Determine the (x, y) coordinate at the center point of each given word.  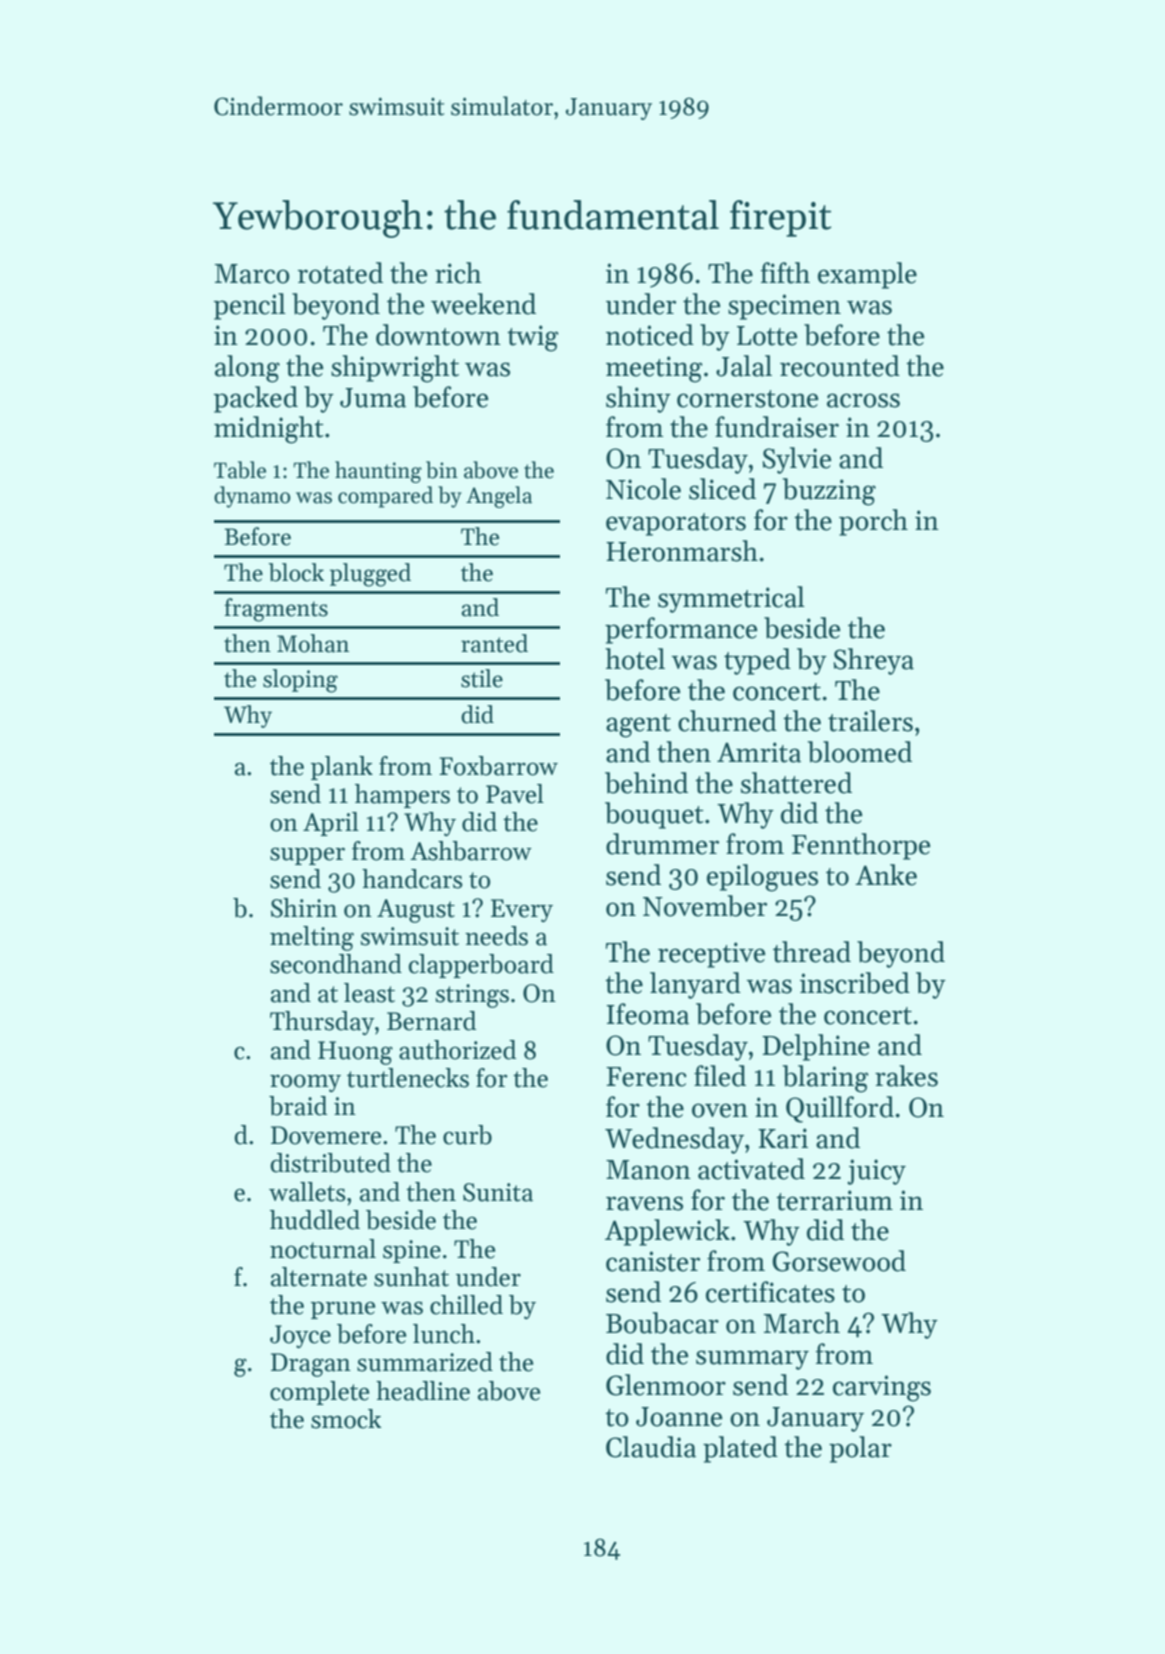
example (867, 275)
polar (860, 1449)
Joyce (300, 1336)
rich (458, 273)
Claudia (651, 1447)
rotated (340, 273)
